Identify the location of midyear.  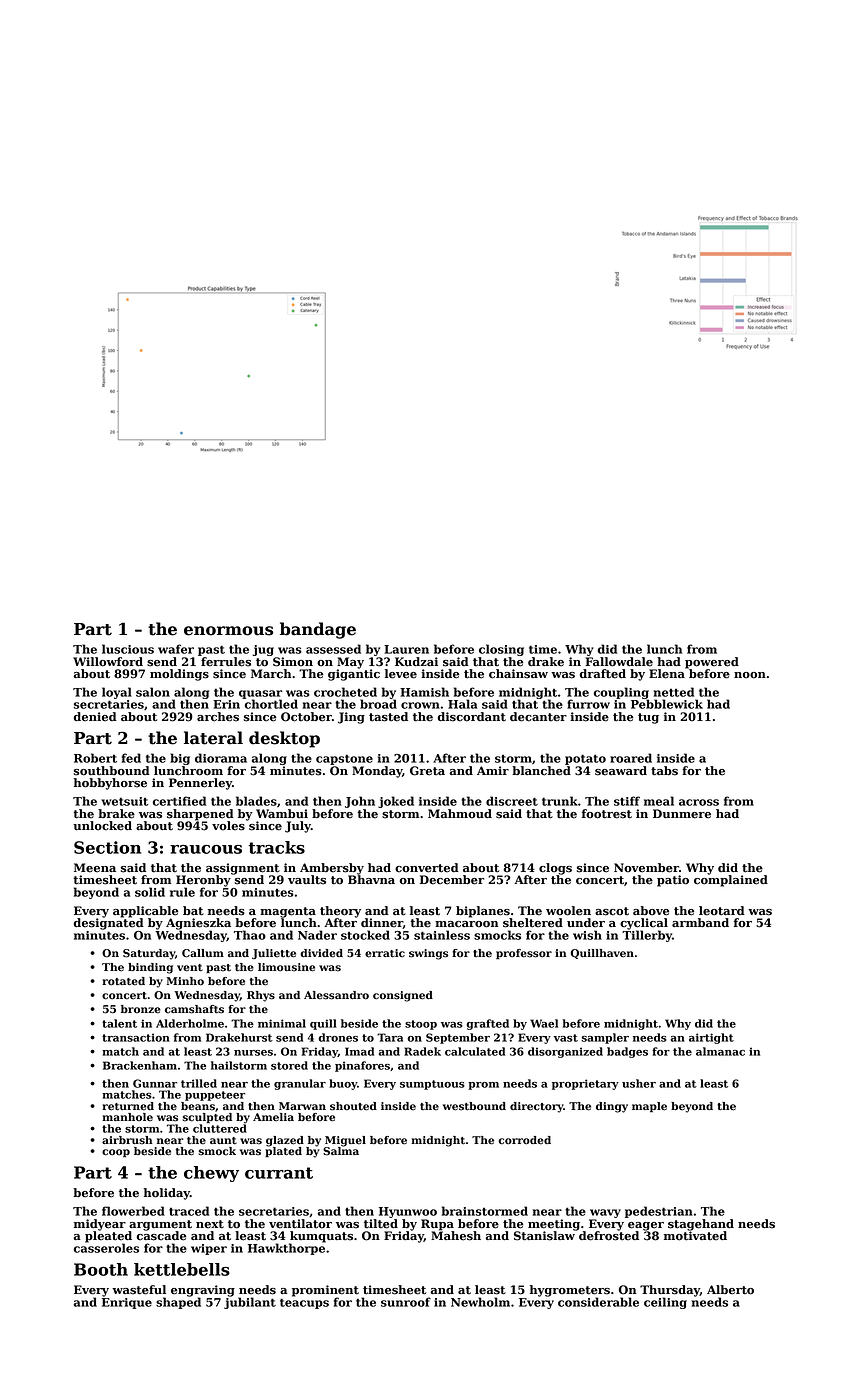
(100, 1225).
